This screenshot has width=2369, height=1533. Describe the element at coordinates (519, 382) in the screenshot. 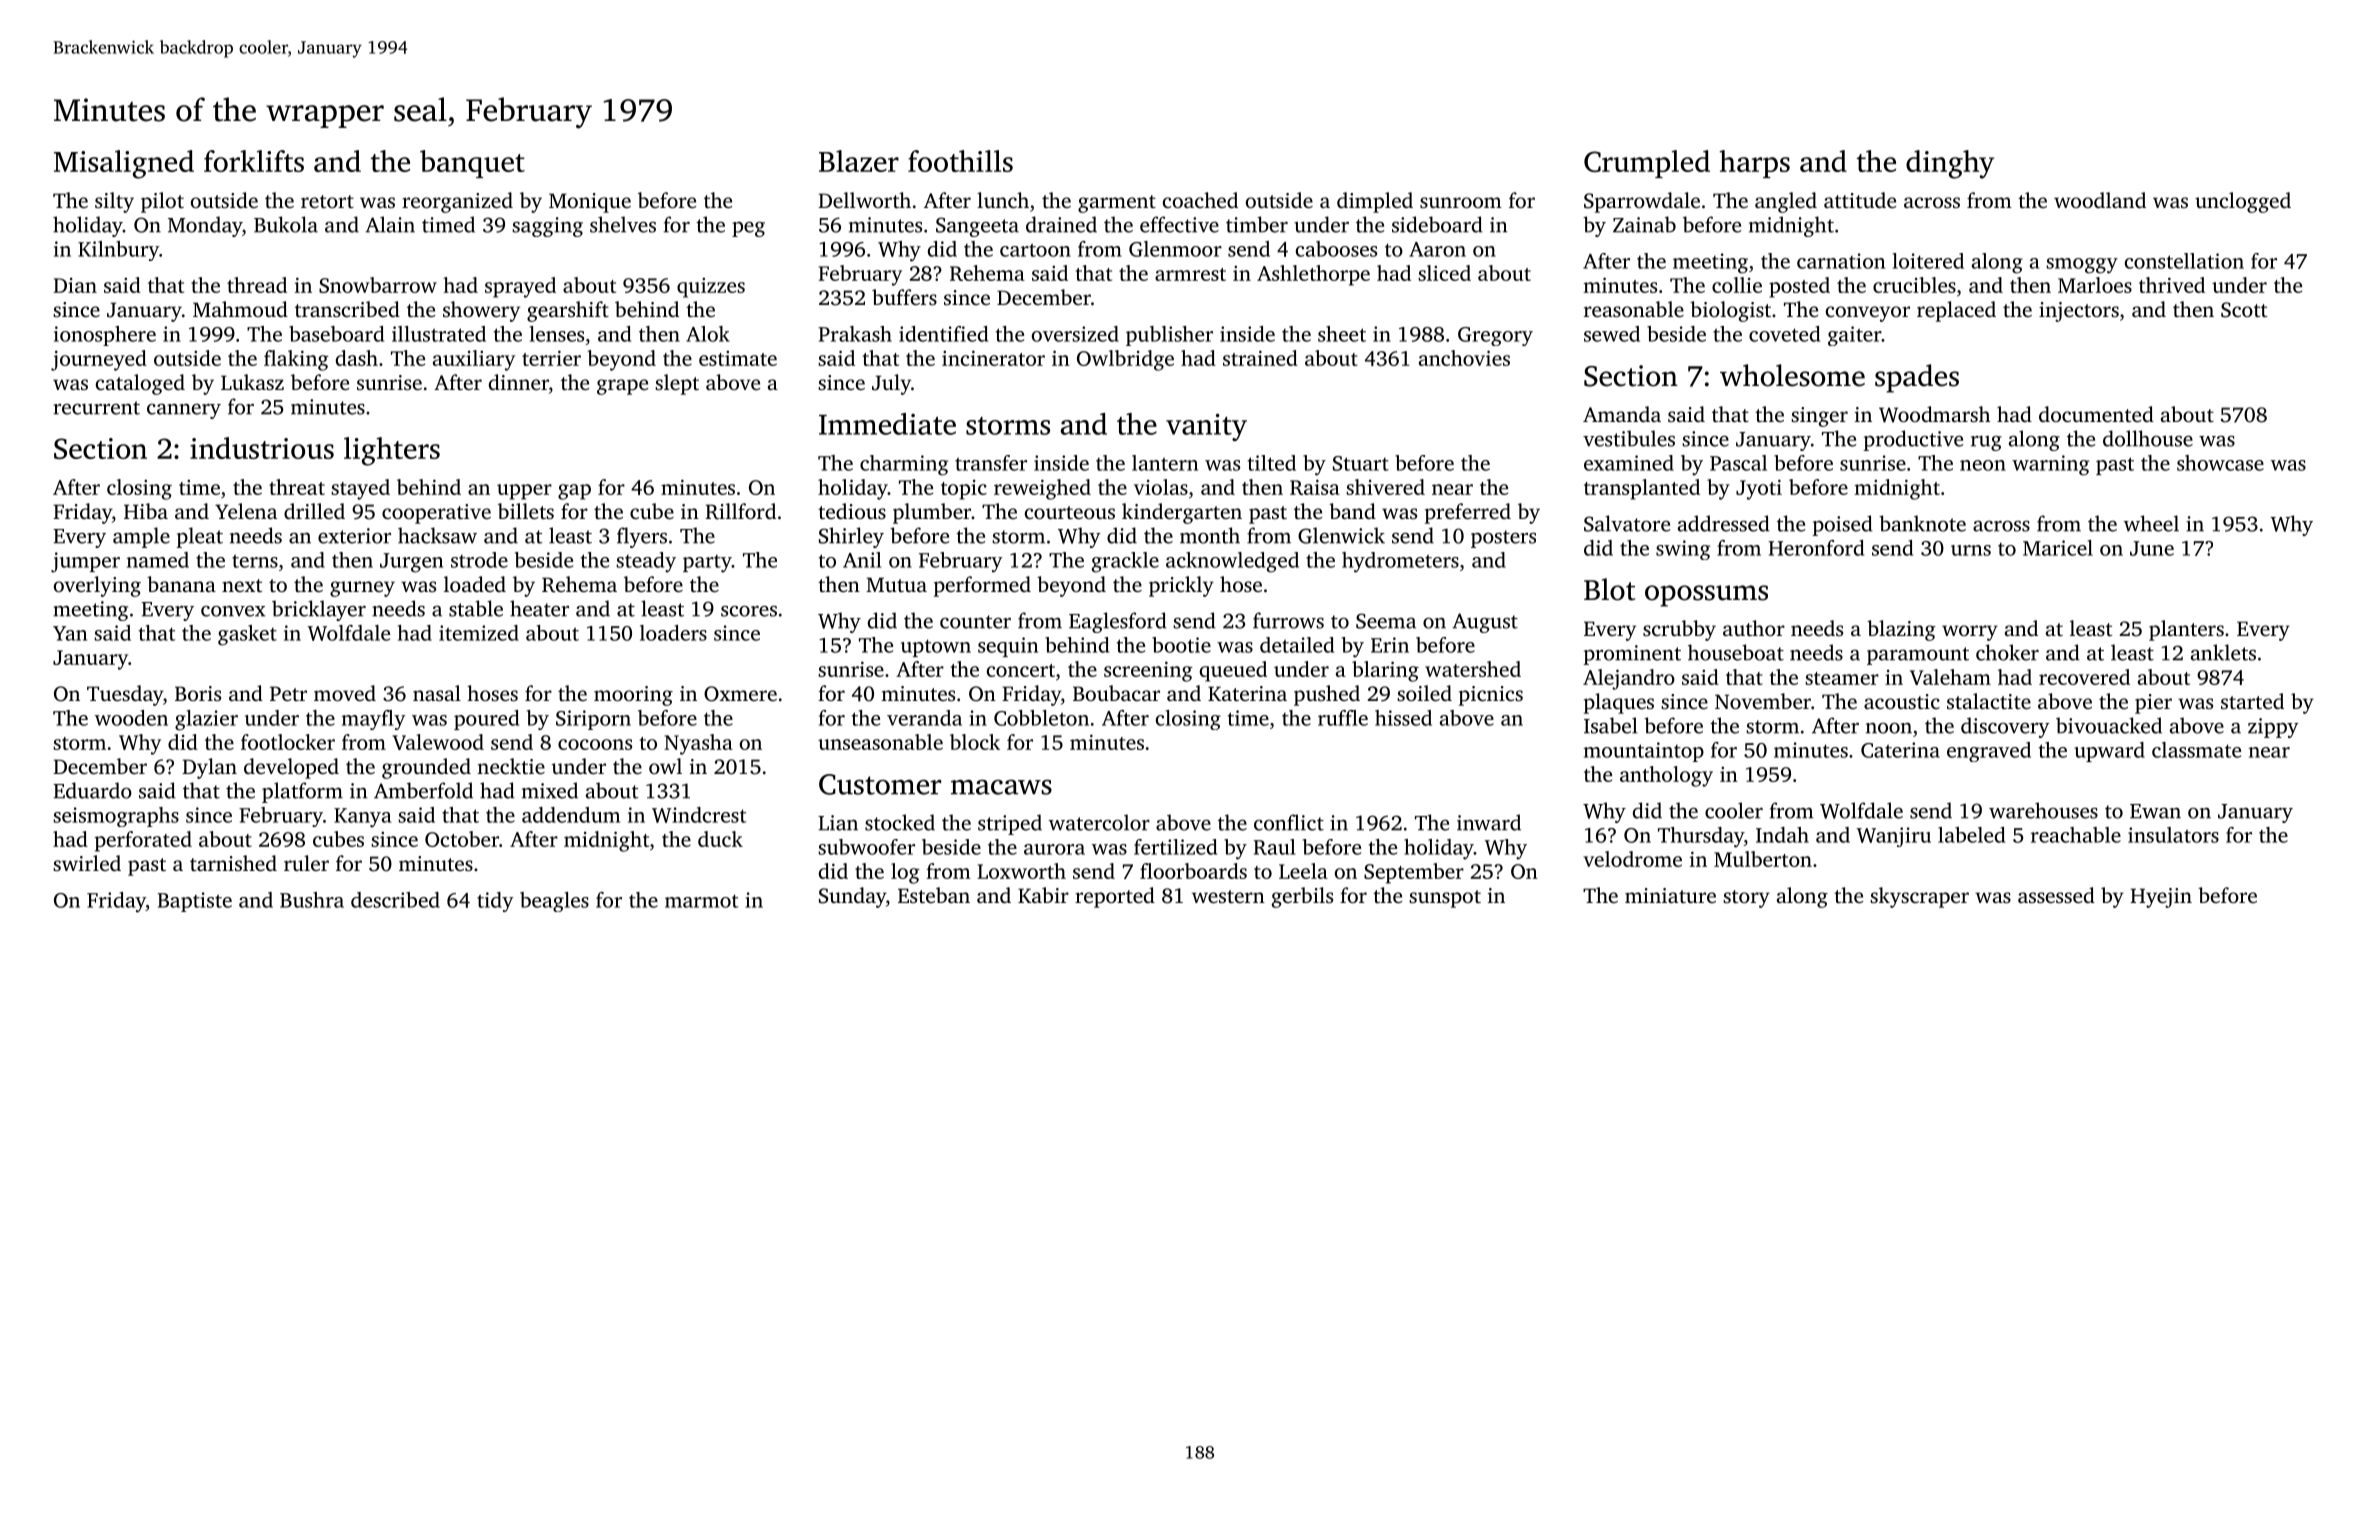

I see `dinner` at that location.
